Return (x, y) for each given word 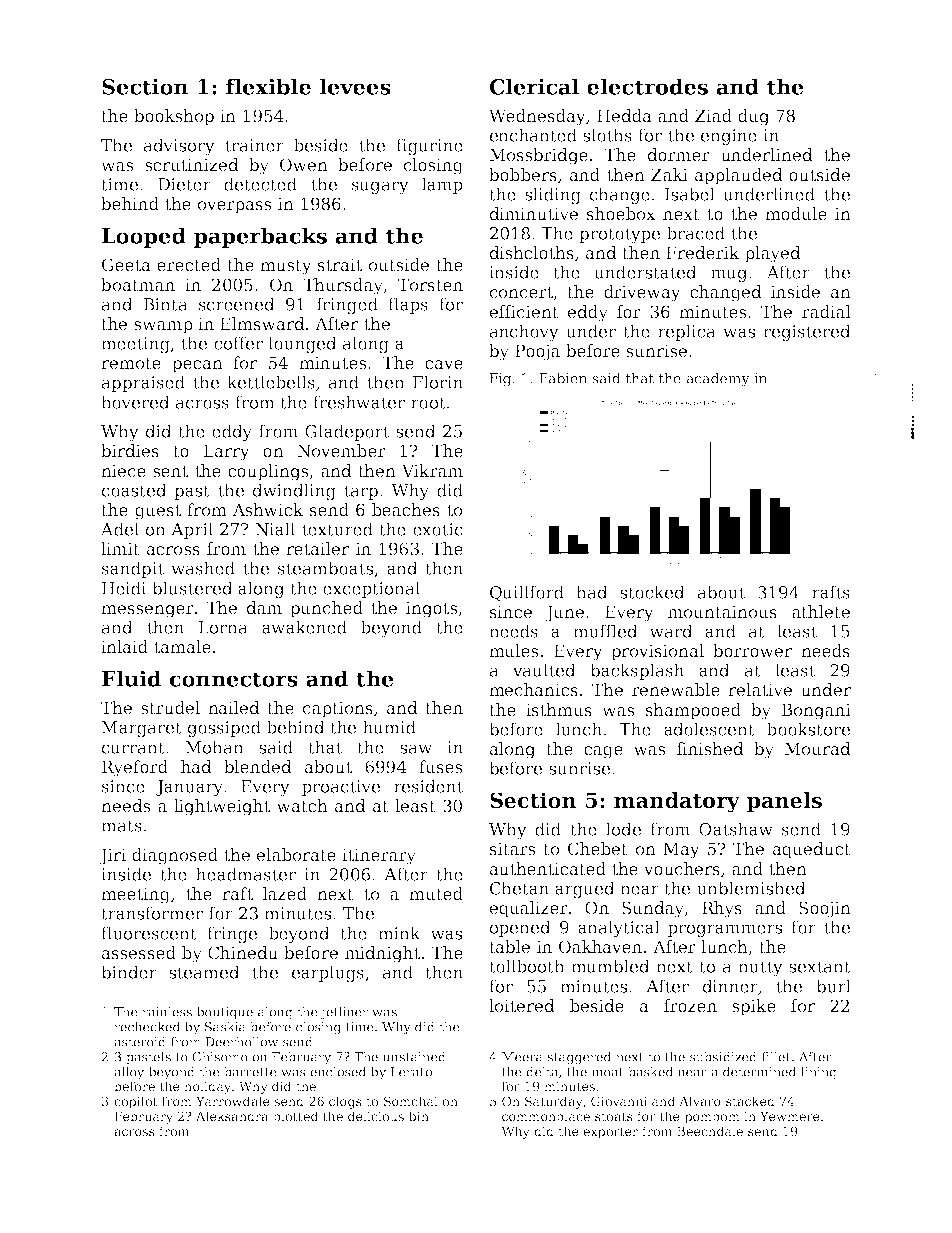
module (796, 214)
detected (260, 184)
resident (428, 786)
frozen (690, 1006)
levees (355, 86)
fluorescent (149, 933)
